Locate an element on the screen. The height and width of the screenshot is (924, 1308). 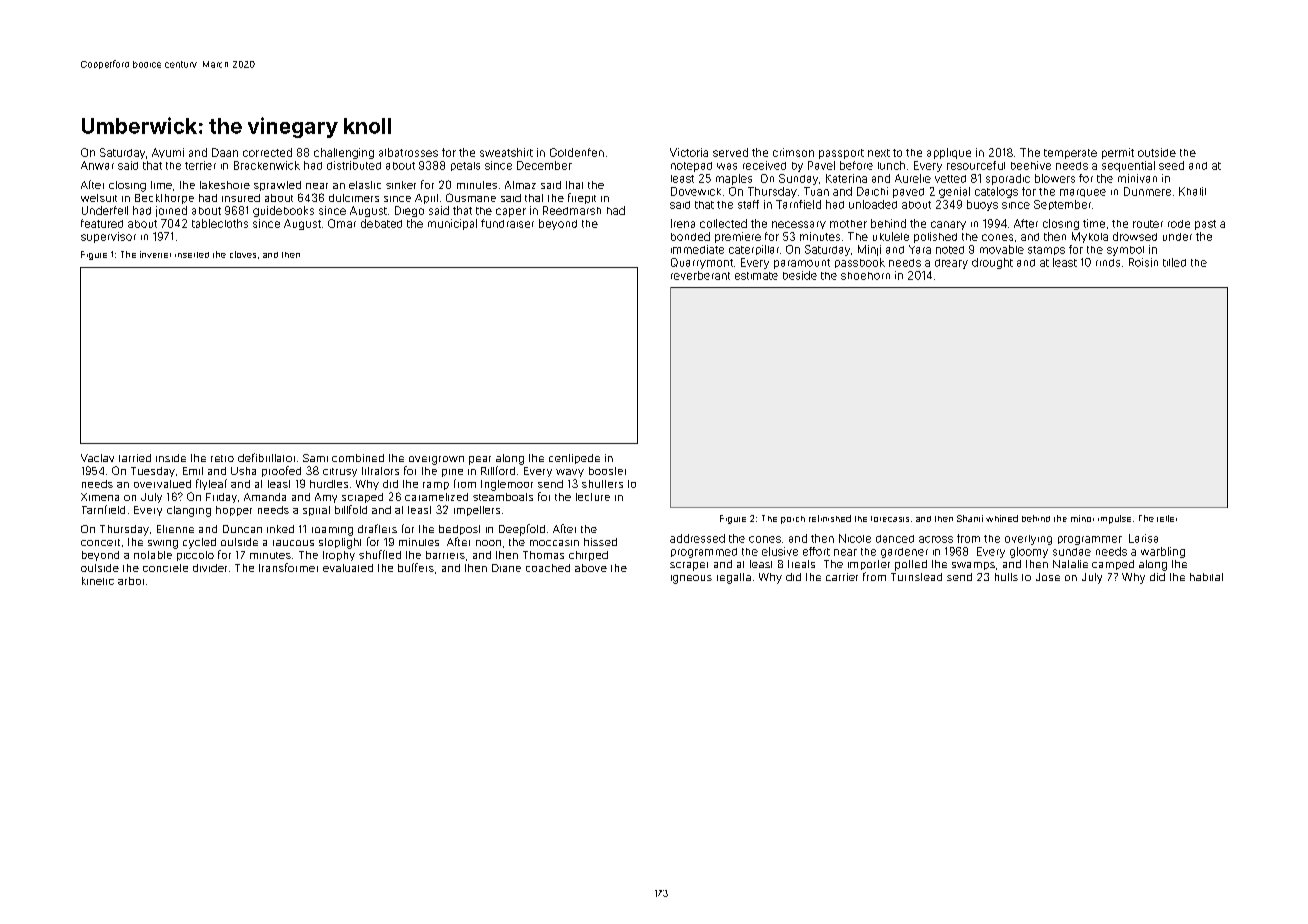
Daan is located at coordinates (225, 152).
